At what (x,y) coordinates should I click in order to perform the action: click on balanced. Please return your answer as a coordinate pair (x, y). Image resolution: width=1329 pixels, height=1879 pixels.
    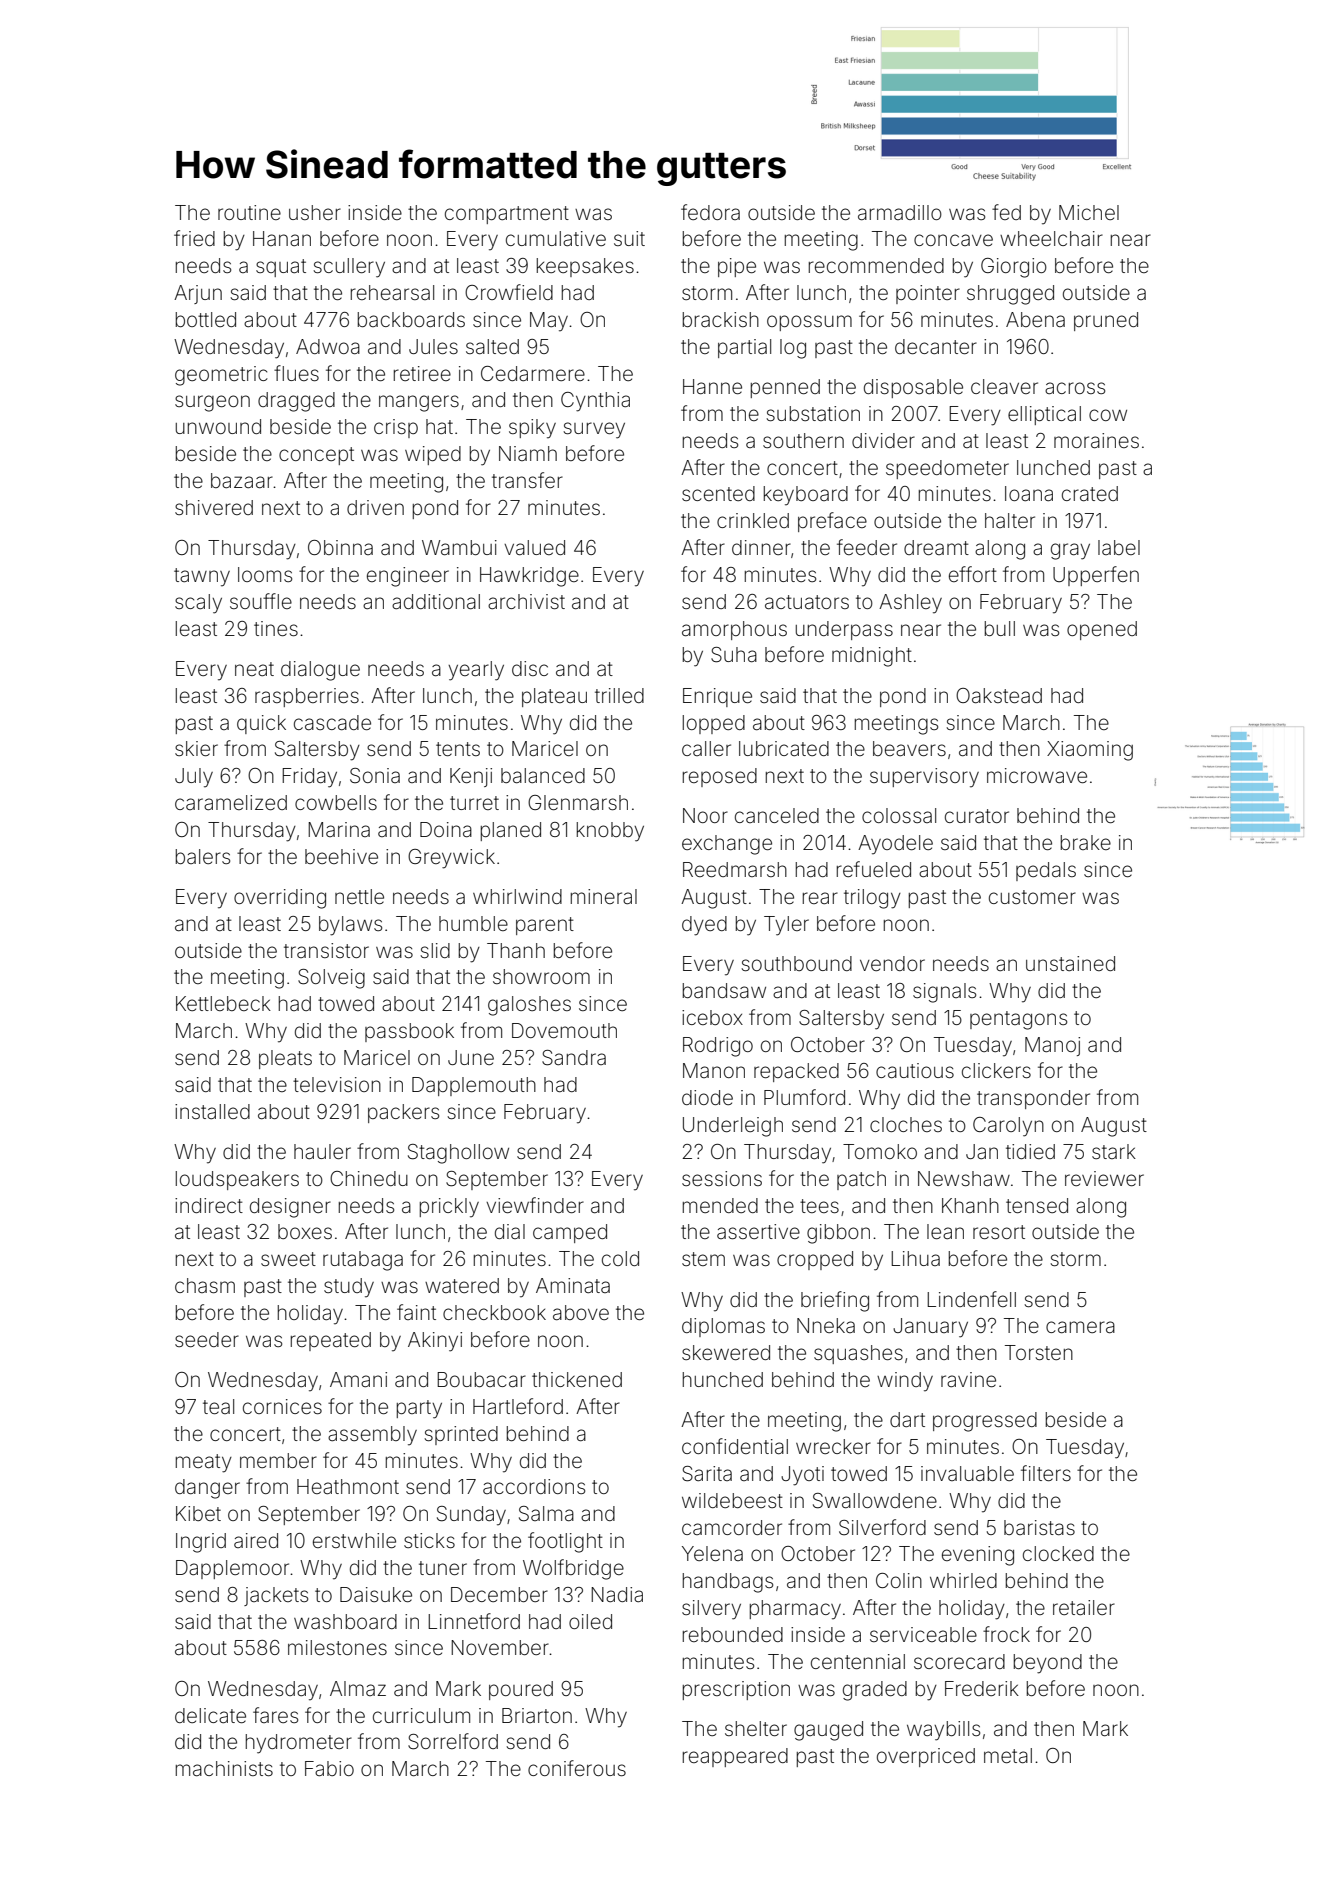
    Looking at the image, I should click on (543, 775).
